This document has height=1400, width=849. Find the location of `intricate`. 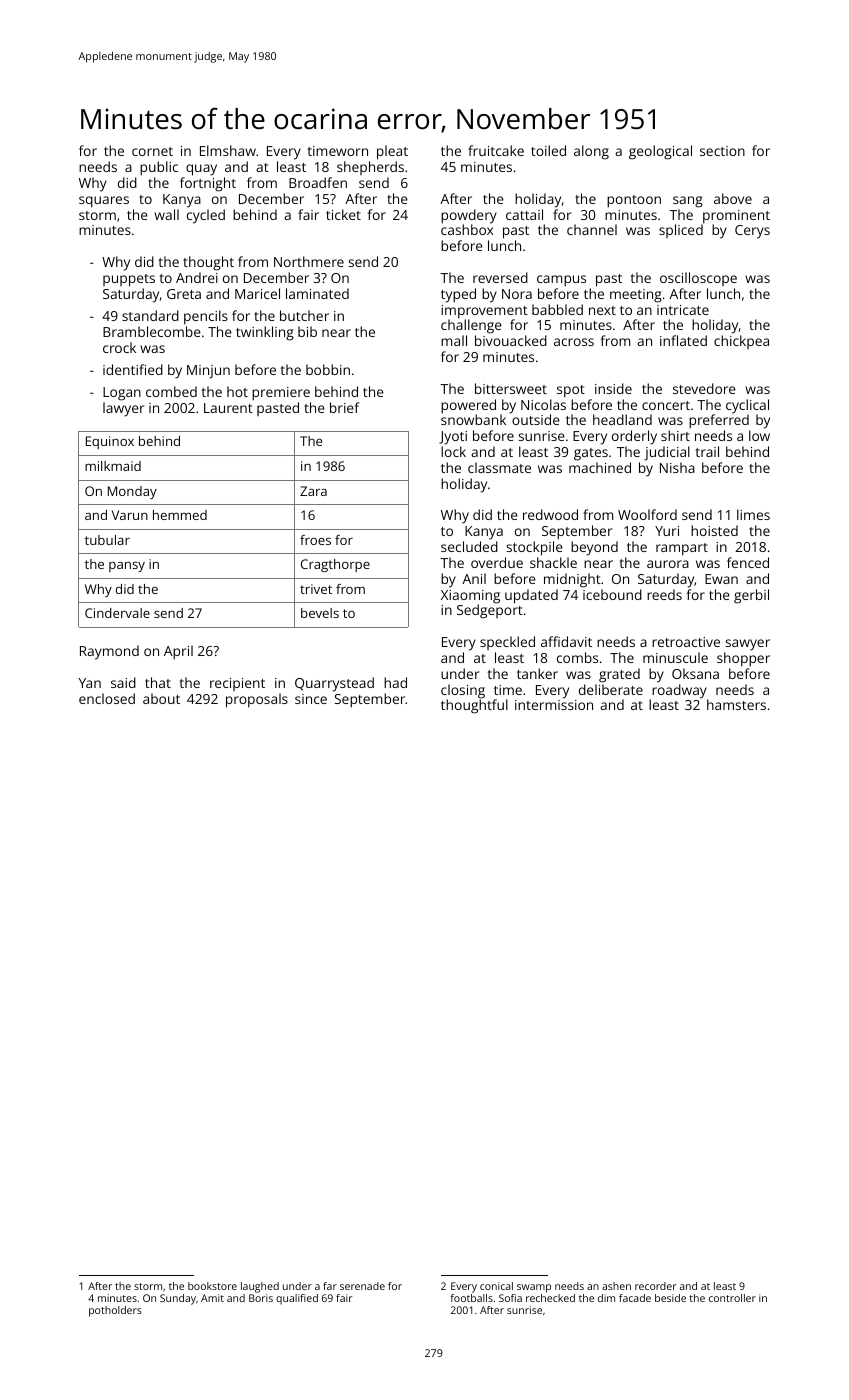

intricate is located at coordinates (683, 310).
